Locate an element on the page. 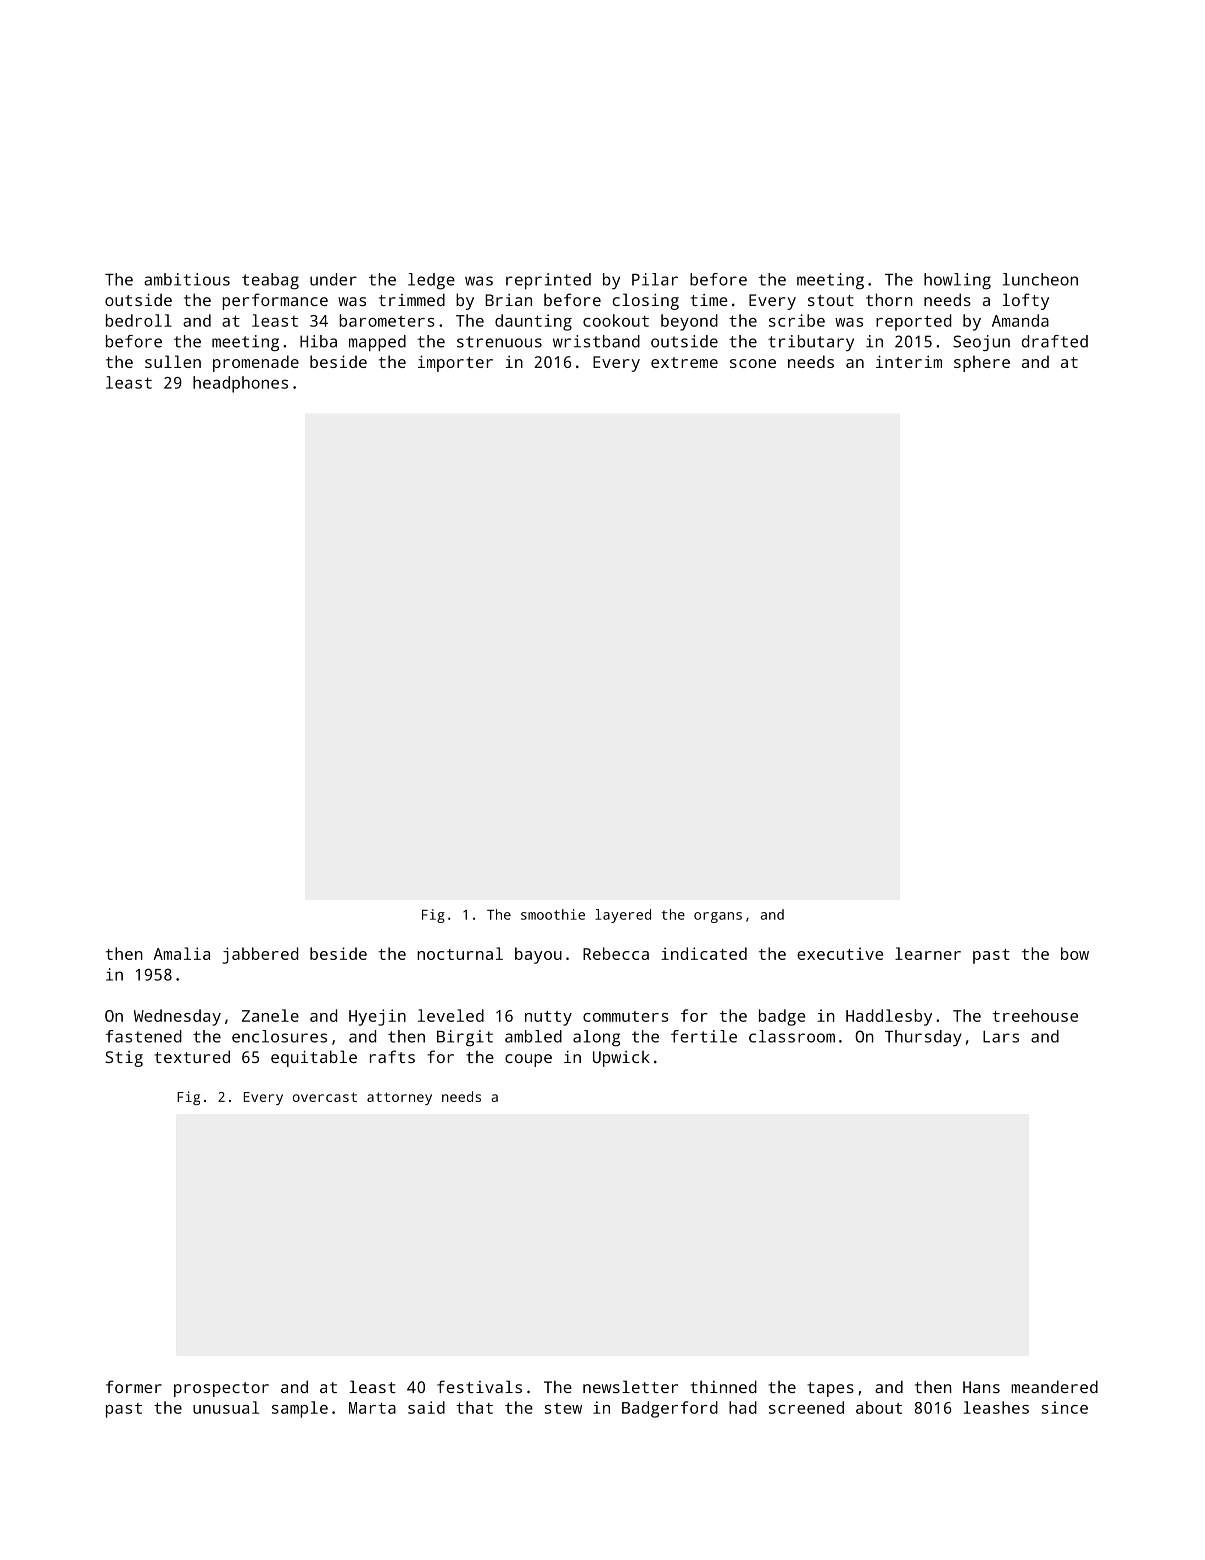 This image has width=1205, height=1560. importer is located at coordinates (455, 363).
